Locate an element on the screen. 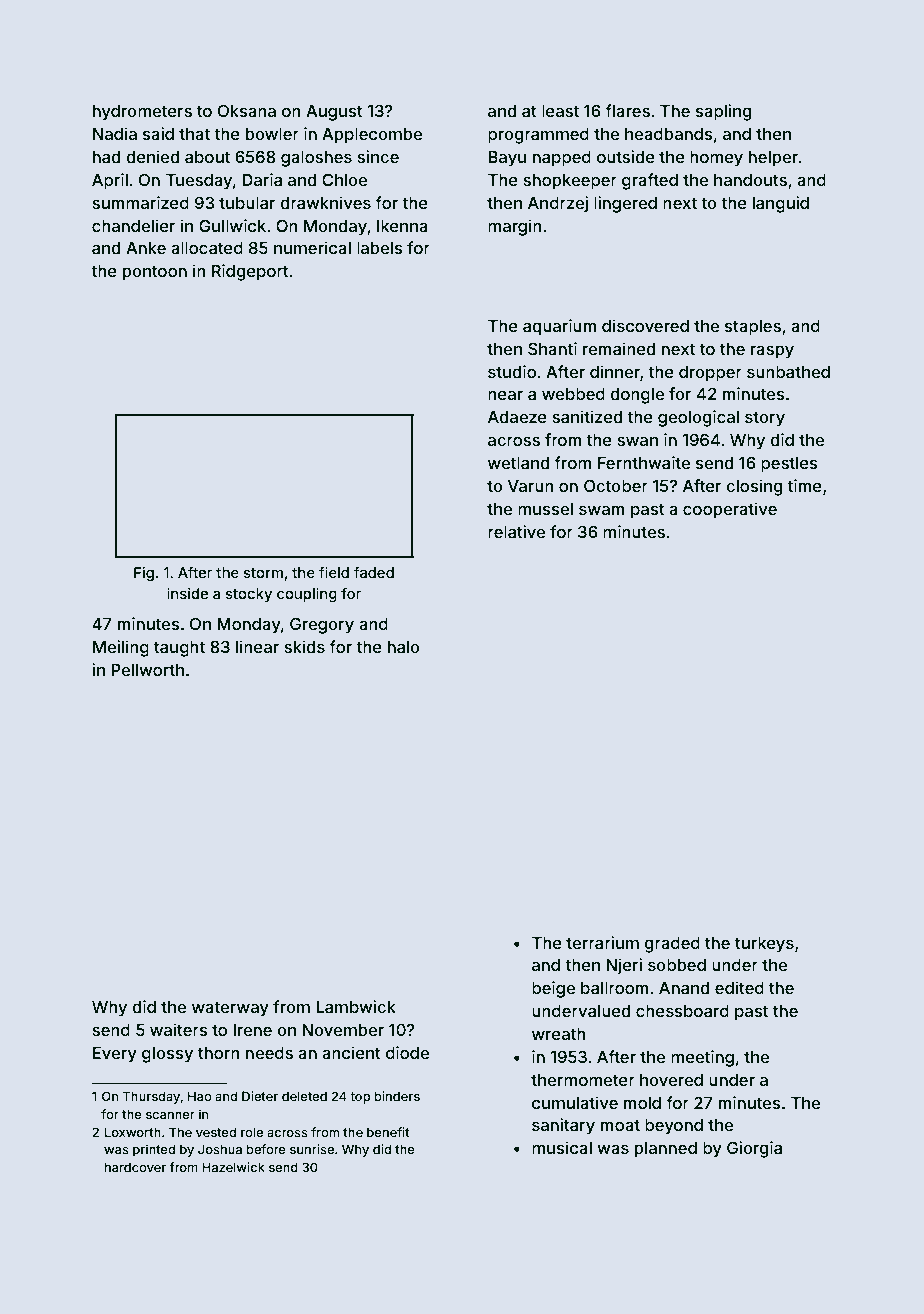  halo is located at coordinates (404, 647).
